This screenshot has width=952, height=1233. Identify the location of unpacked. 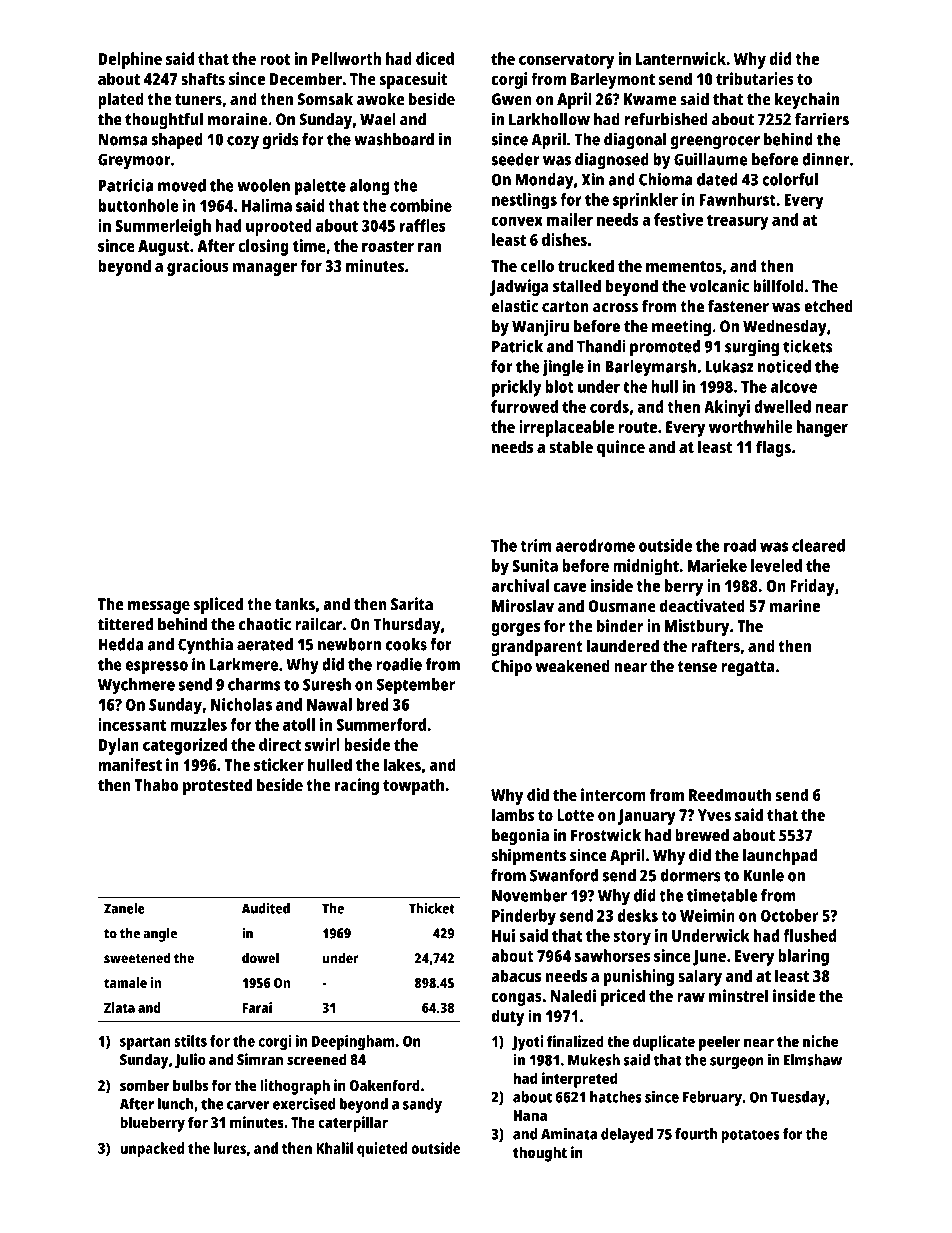
(152, 1150).
